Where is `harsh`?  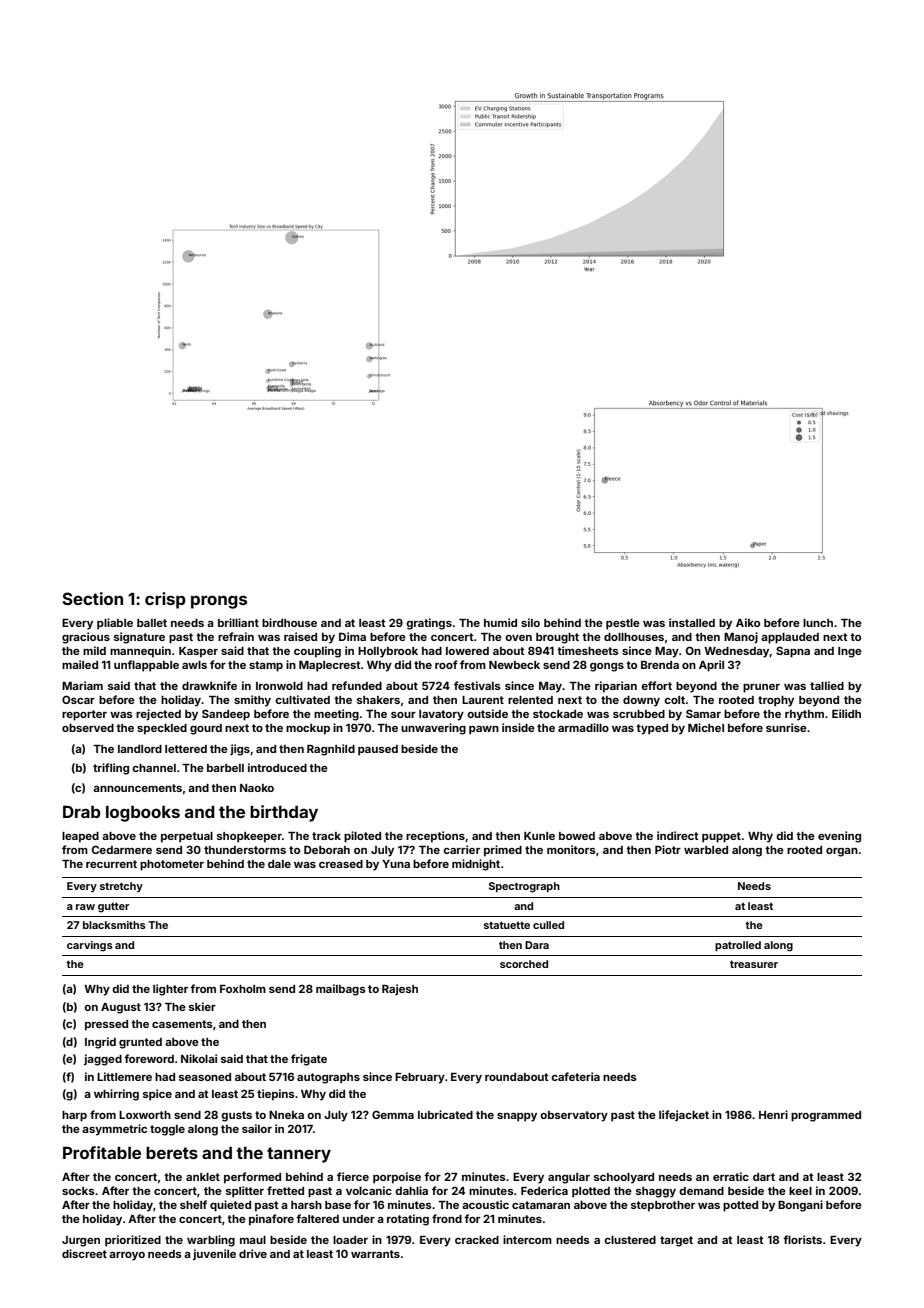 harsh is located at coordinates (306, 1205).
